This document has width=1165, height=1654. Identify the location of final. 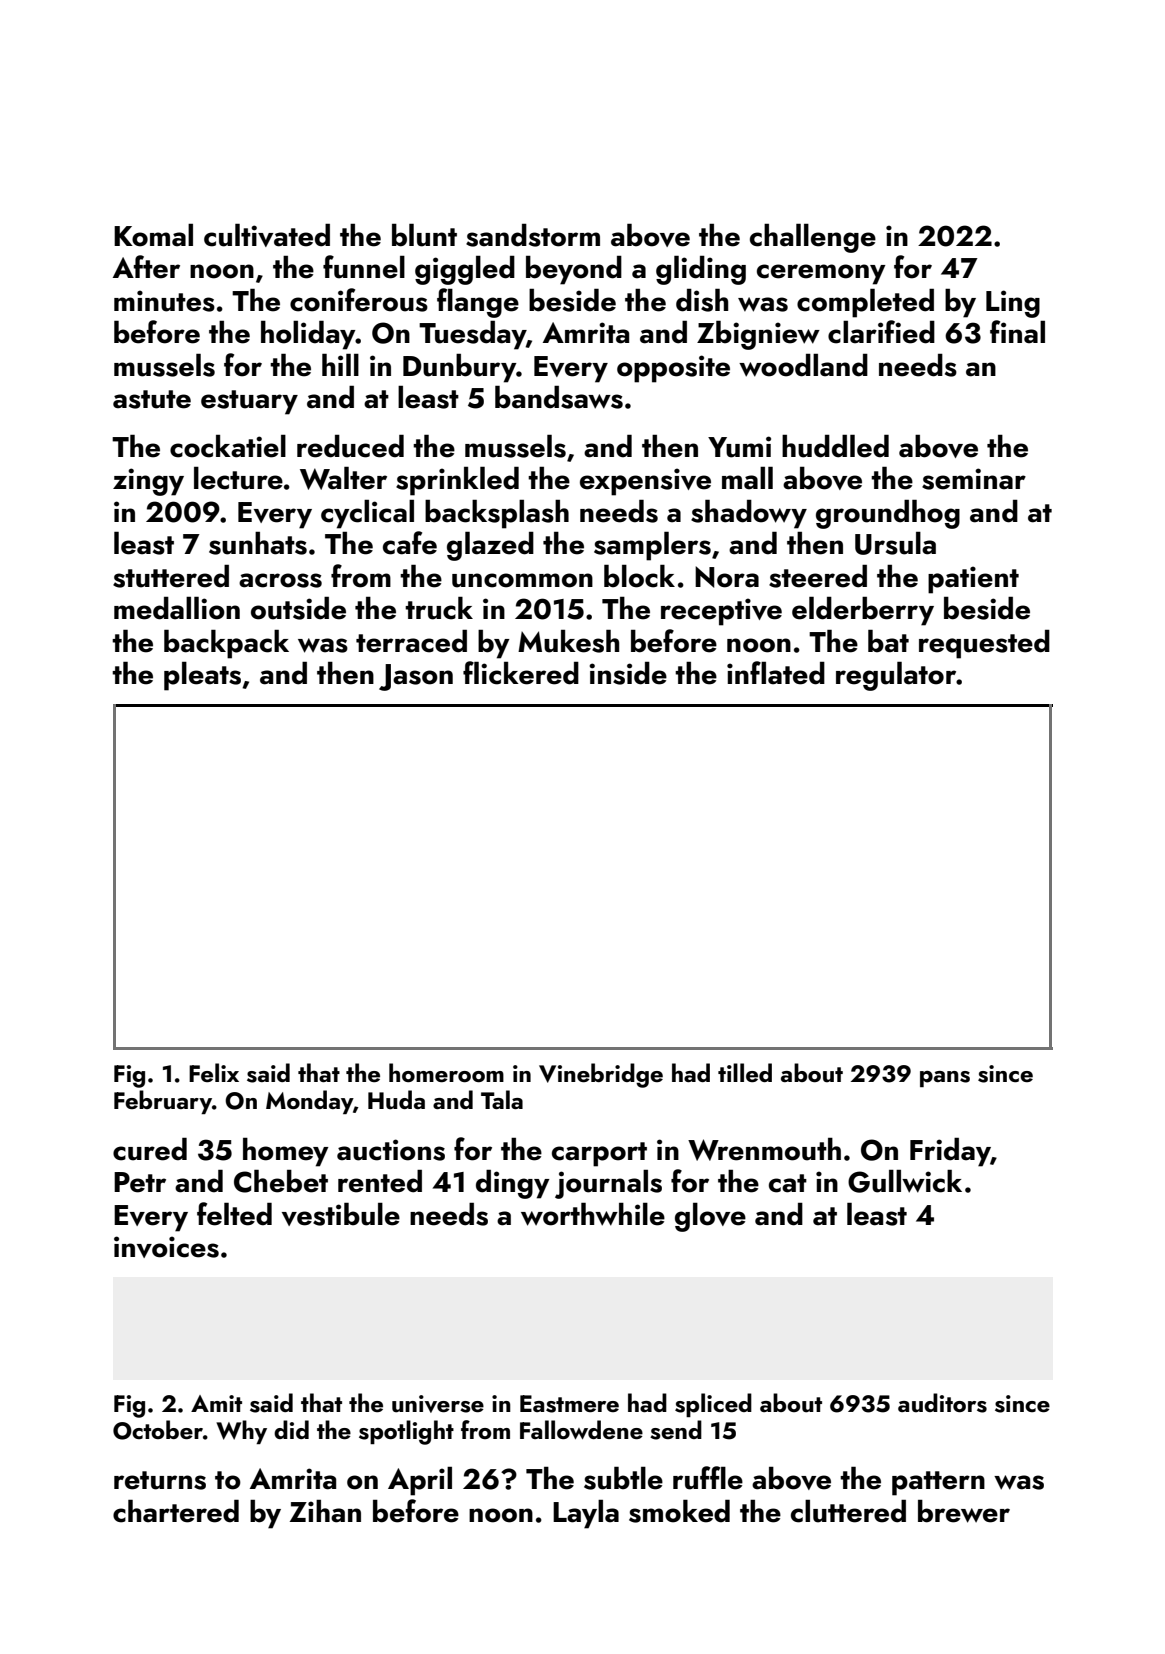
(1017, 332).
